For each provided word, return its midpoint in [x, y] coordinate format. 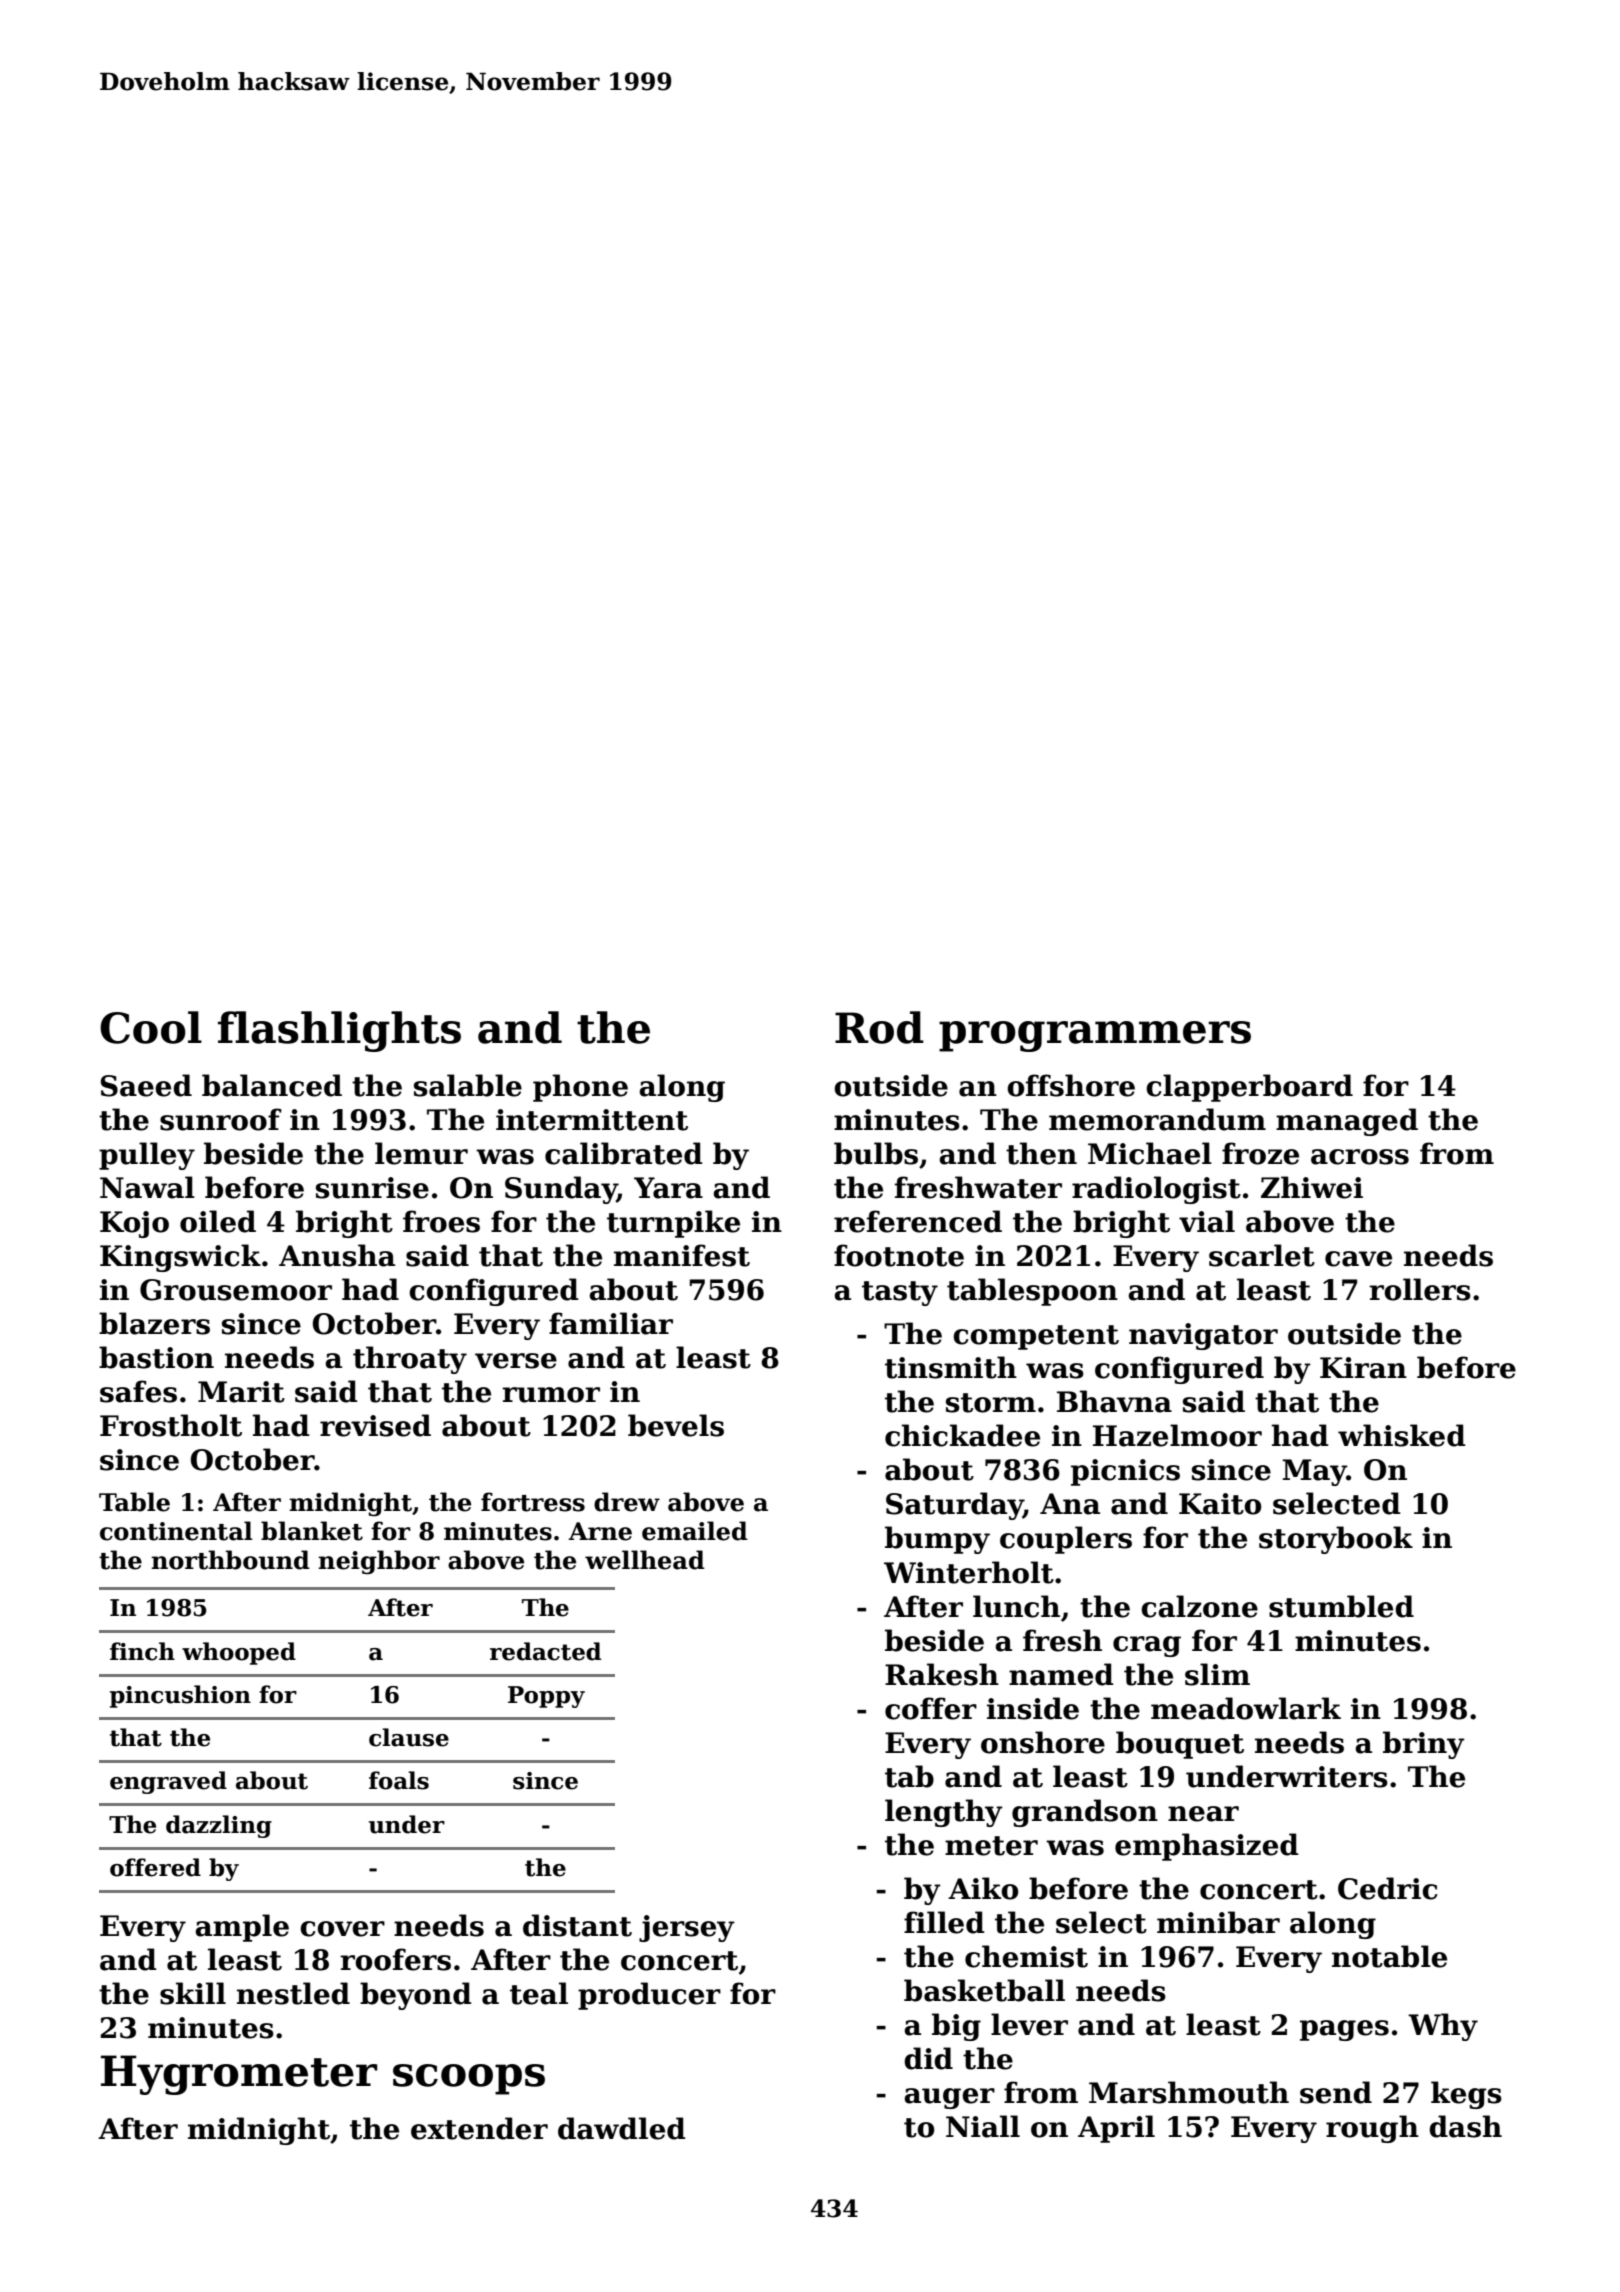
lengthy [944, 1813]
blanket [312, 1531]
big [956, 2027]
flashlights [339, 1031]
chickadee [962, 1435]
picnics [1125, 1472]
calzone [1199, 1606]
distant [577, 1925]
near [1203, 1814]
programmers [1095, 1036]
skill [193, 1993]
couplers [1066, 1540]
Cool [151, 1027]
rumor [551, 1395]
